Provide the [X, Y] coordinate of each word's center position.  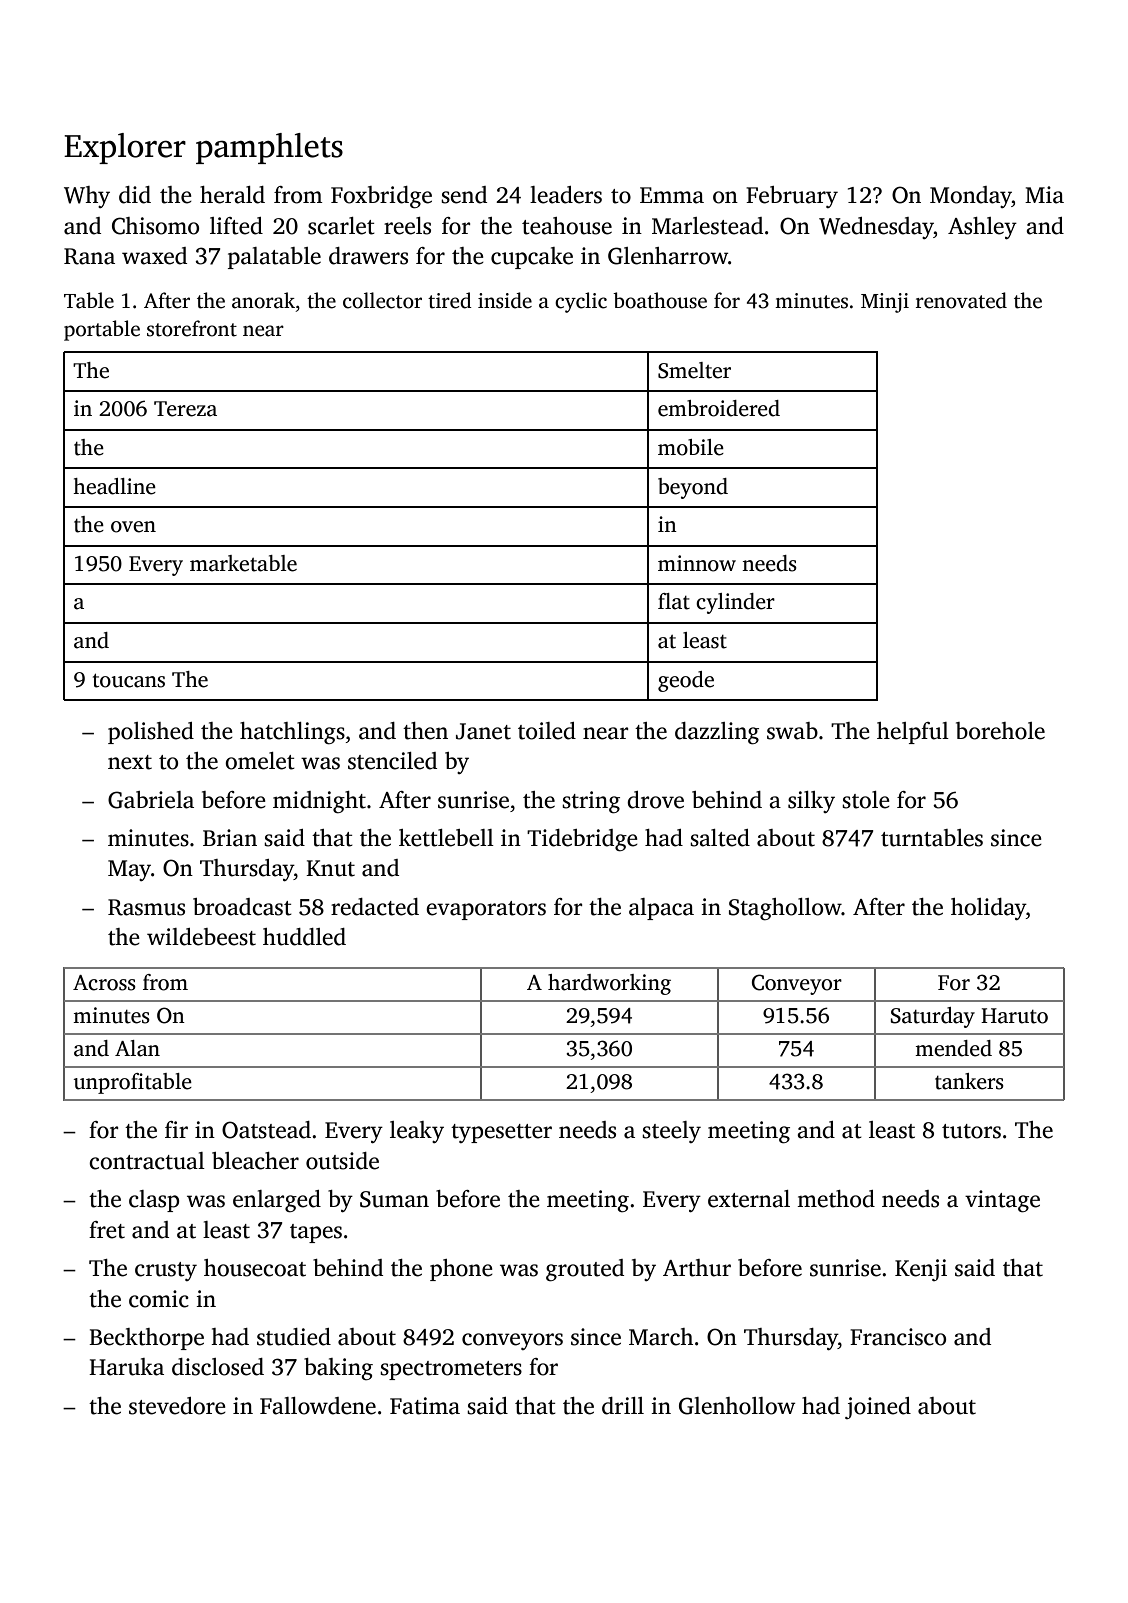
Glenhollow [737, 1406]
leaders [566, 195]
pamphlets [269, 148]
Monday [971, 197]
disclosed [218, 1367]
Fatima [425, 1406]
